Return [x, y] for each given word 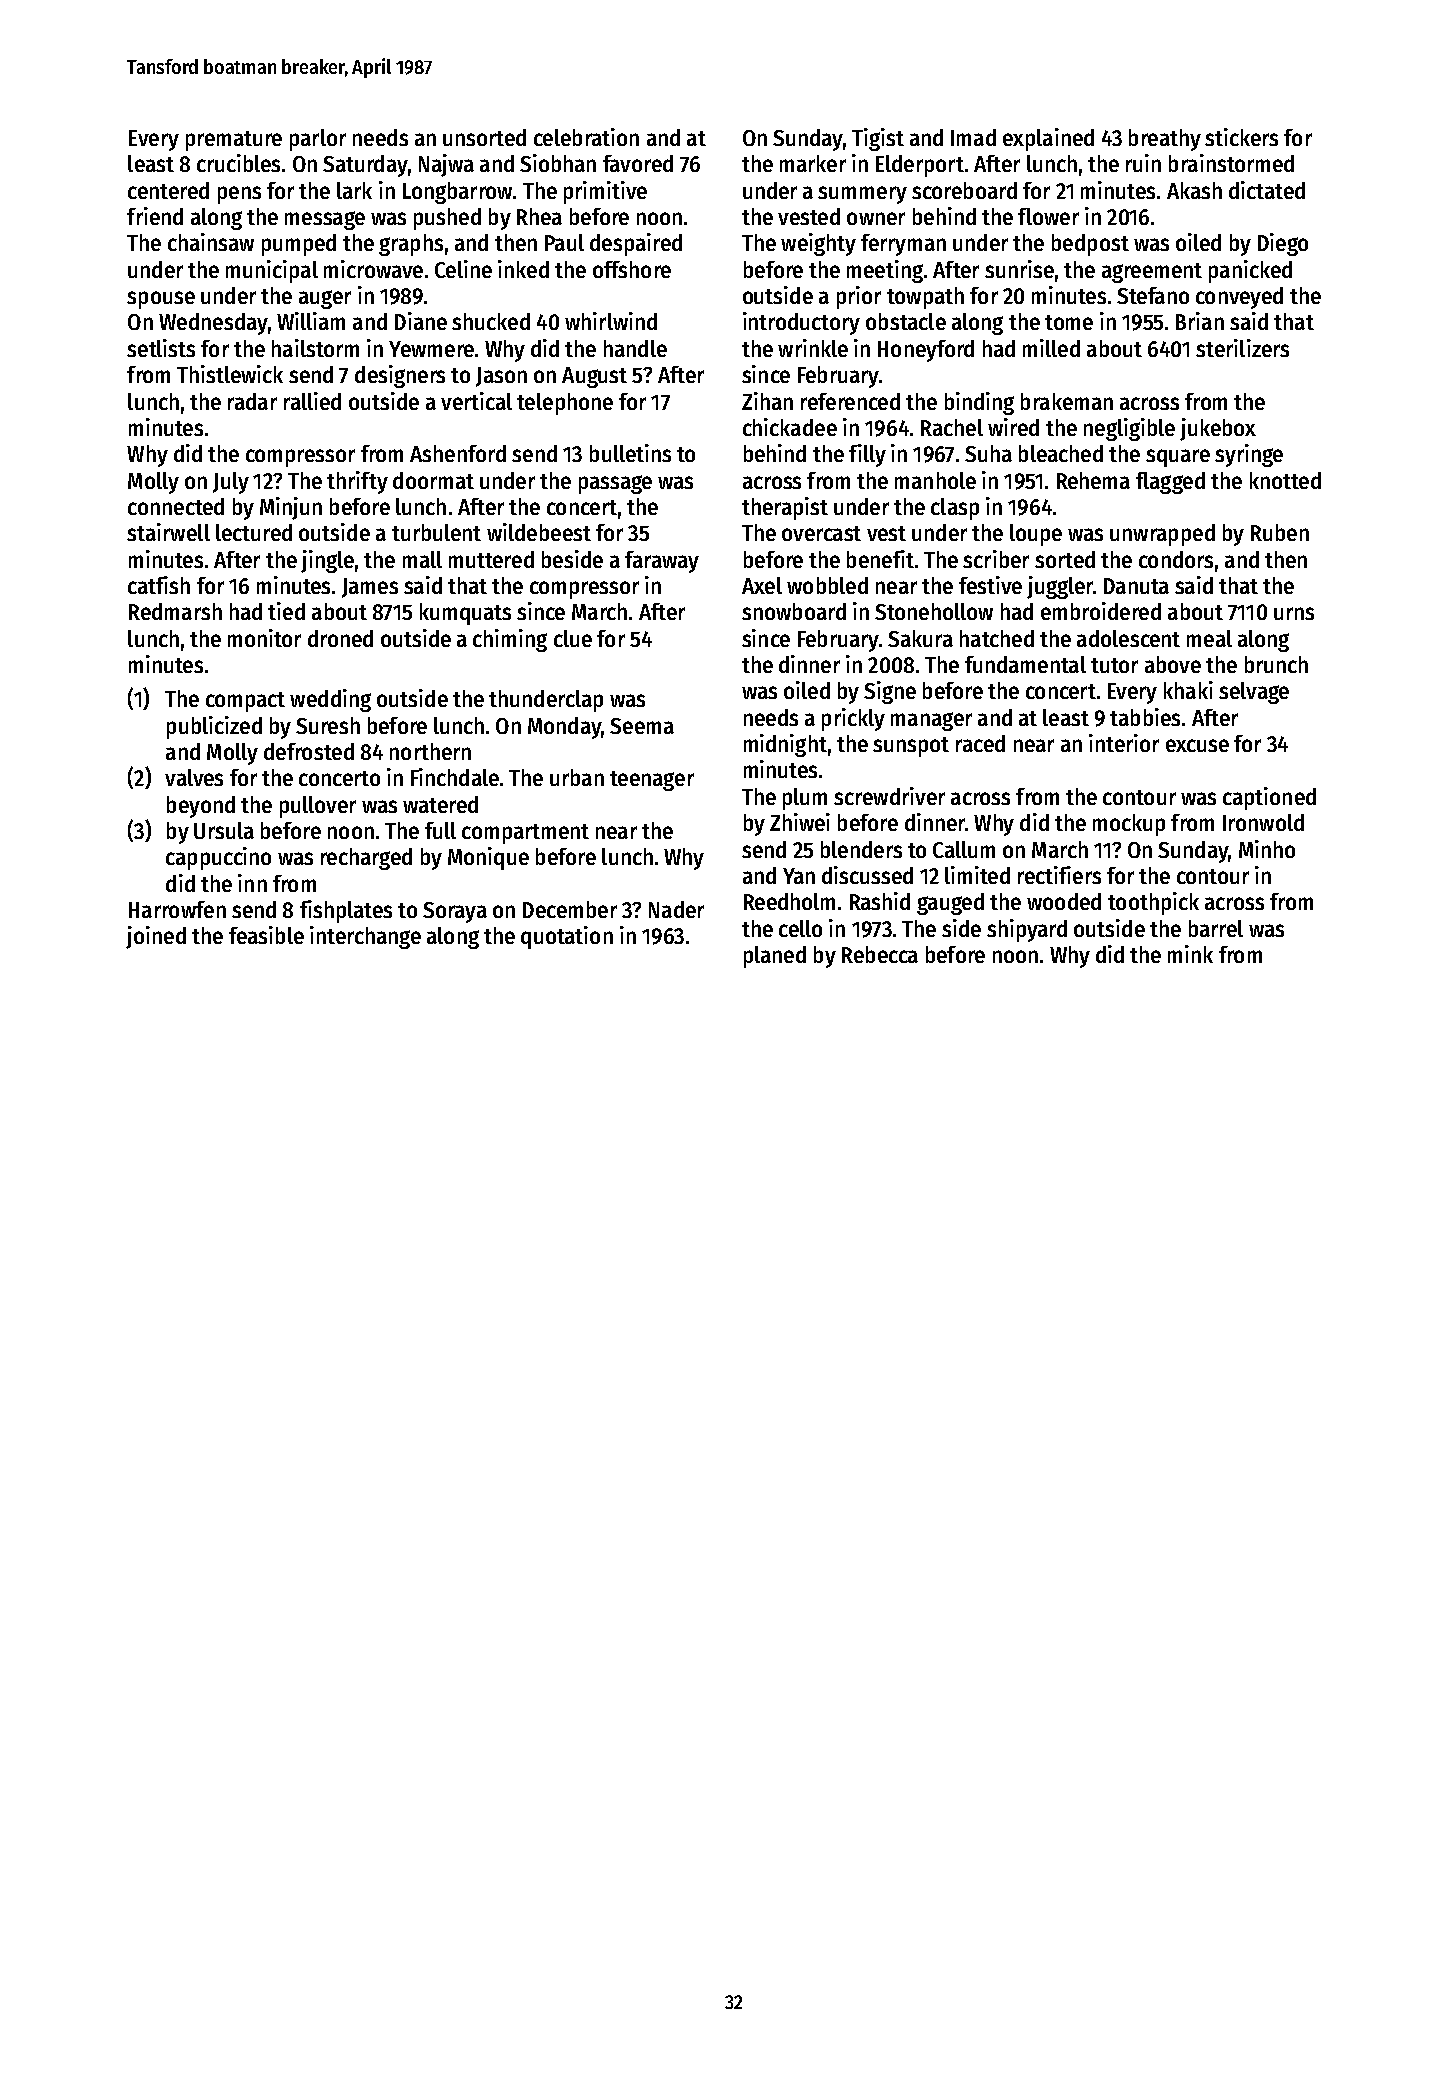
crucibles [238, 163]
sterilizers [1242, 348]
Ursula [224, 830]
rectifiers [1059, 875]
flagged [1170, 483]
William [311, 321]
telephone [565, 404]
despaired [636, 244]
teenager [652, 781]
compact [245, 702]
